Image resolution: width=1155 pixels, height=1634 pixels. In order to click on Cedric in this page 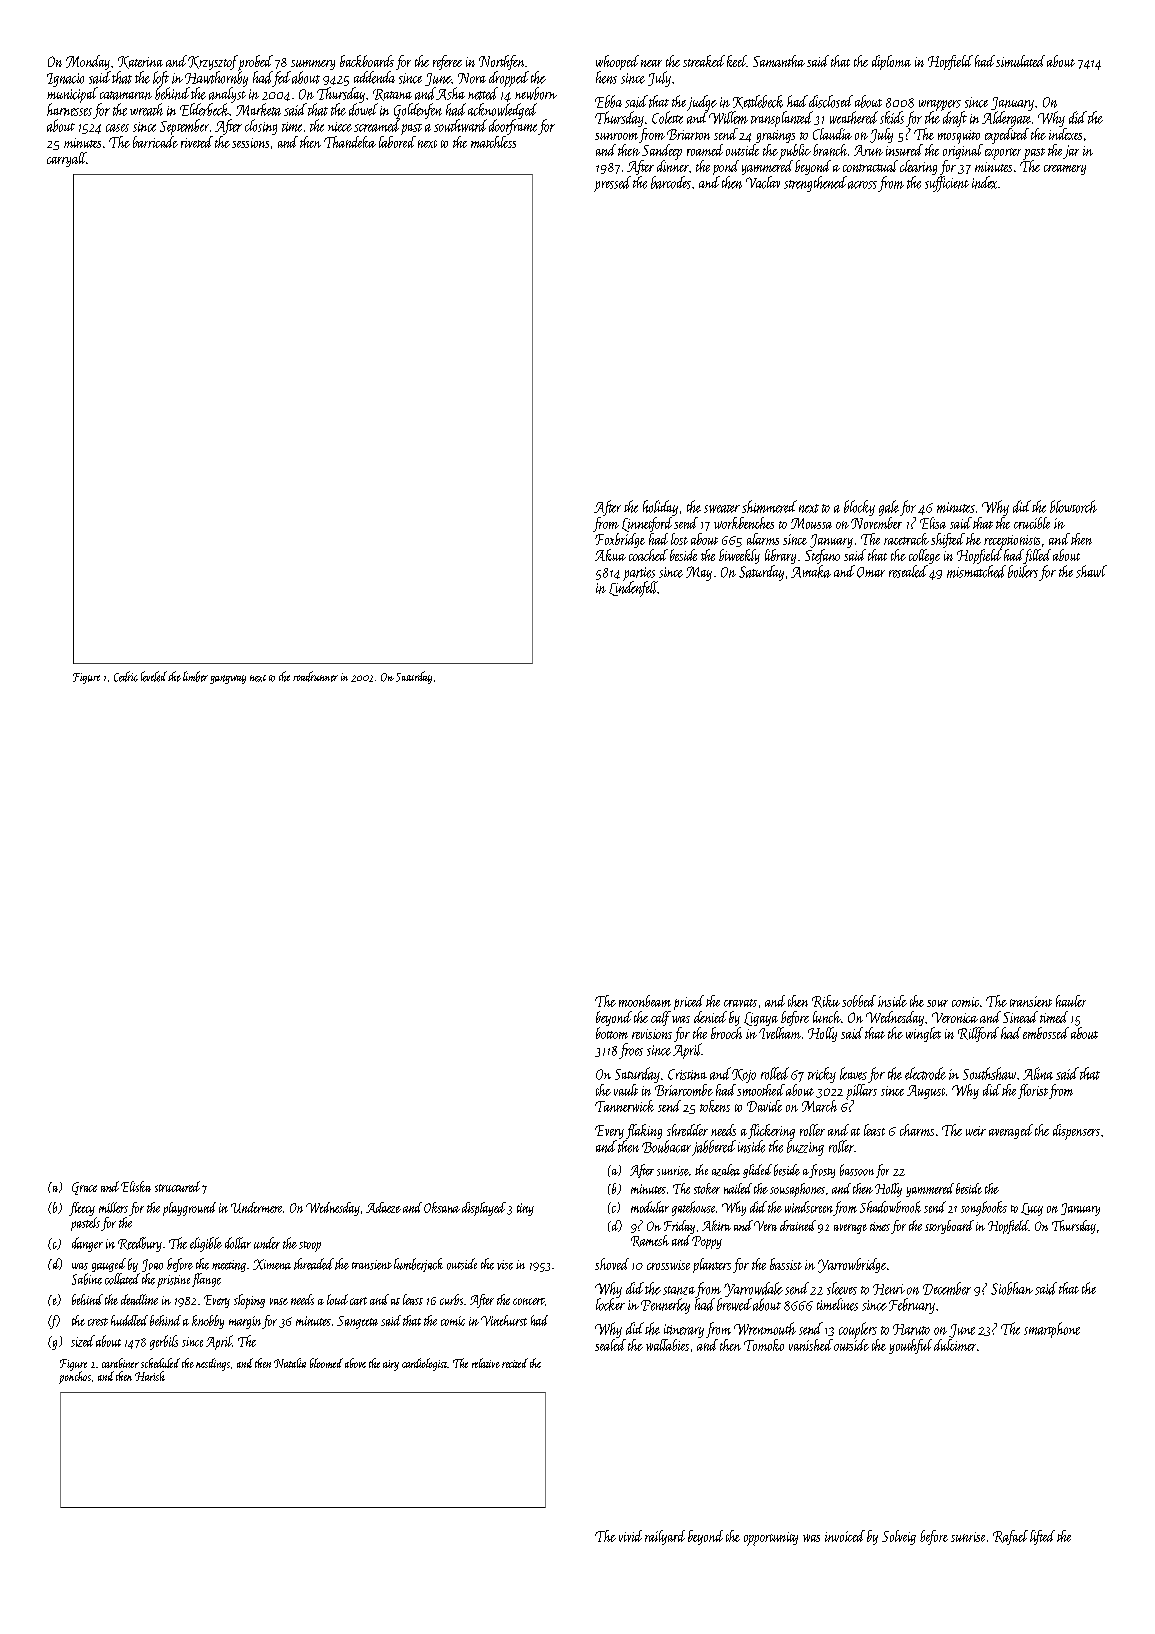, I will do `click(126, 676)`.
